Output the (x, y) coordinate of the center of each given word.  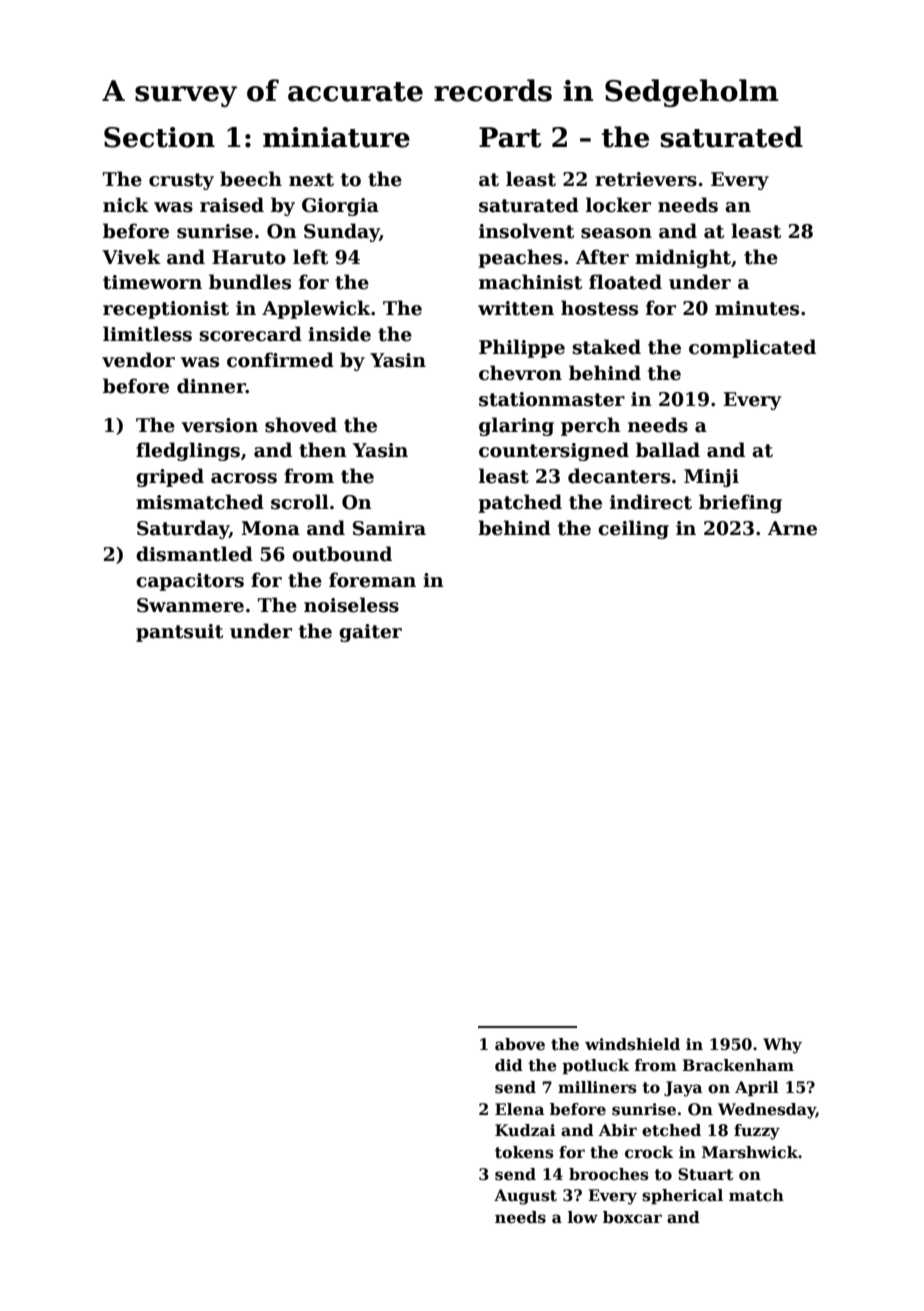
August (525, 1197)
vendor (138, 360)
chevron (520, 373)
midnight (683, 258)
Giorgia (340, 207)
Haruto (249, 257)
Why (782, 1046)
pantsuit (179, 633)
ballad (668, 450)
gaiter (370, 633)
